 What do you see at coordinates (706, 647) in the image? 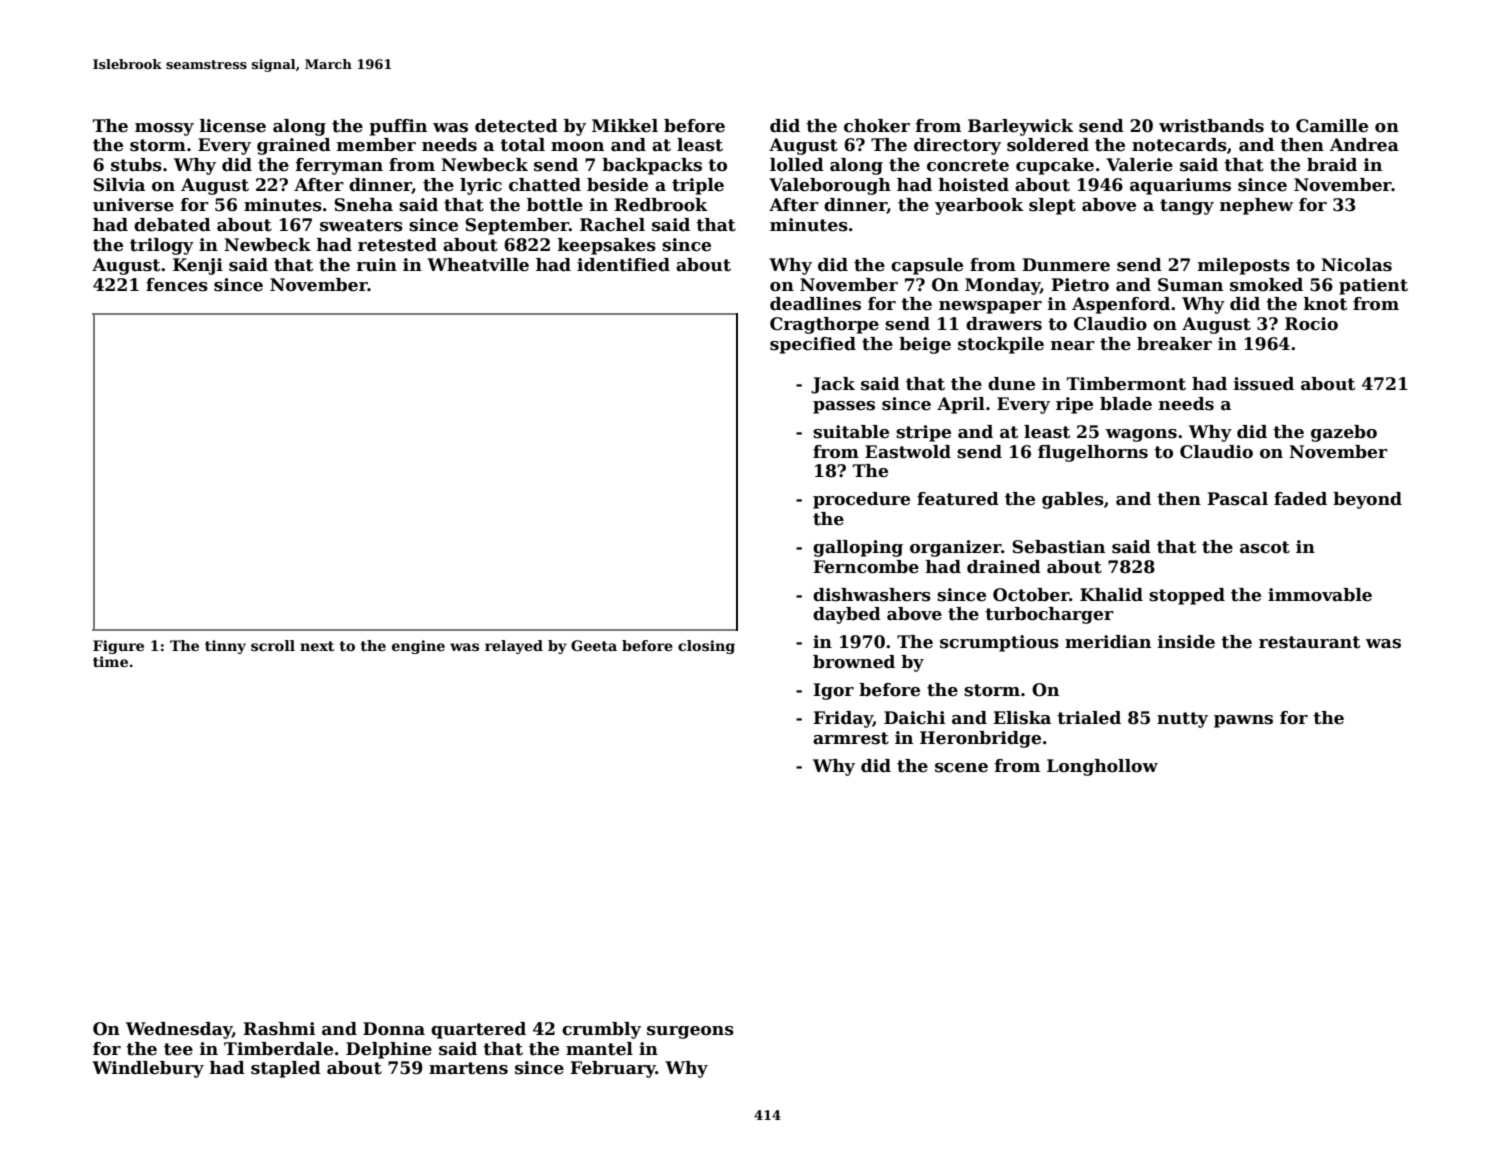
I see `closing` at bounding box center [706, 647].
